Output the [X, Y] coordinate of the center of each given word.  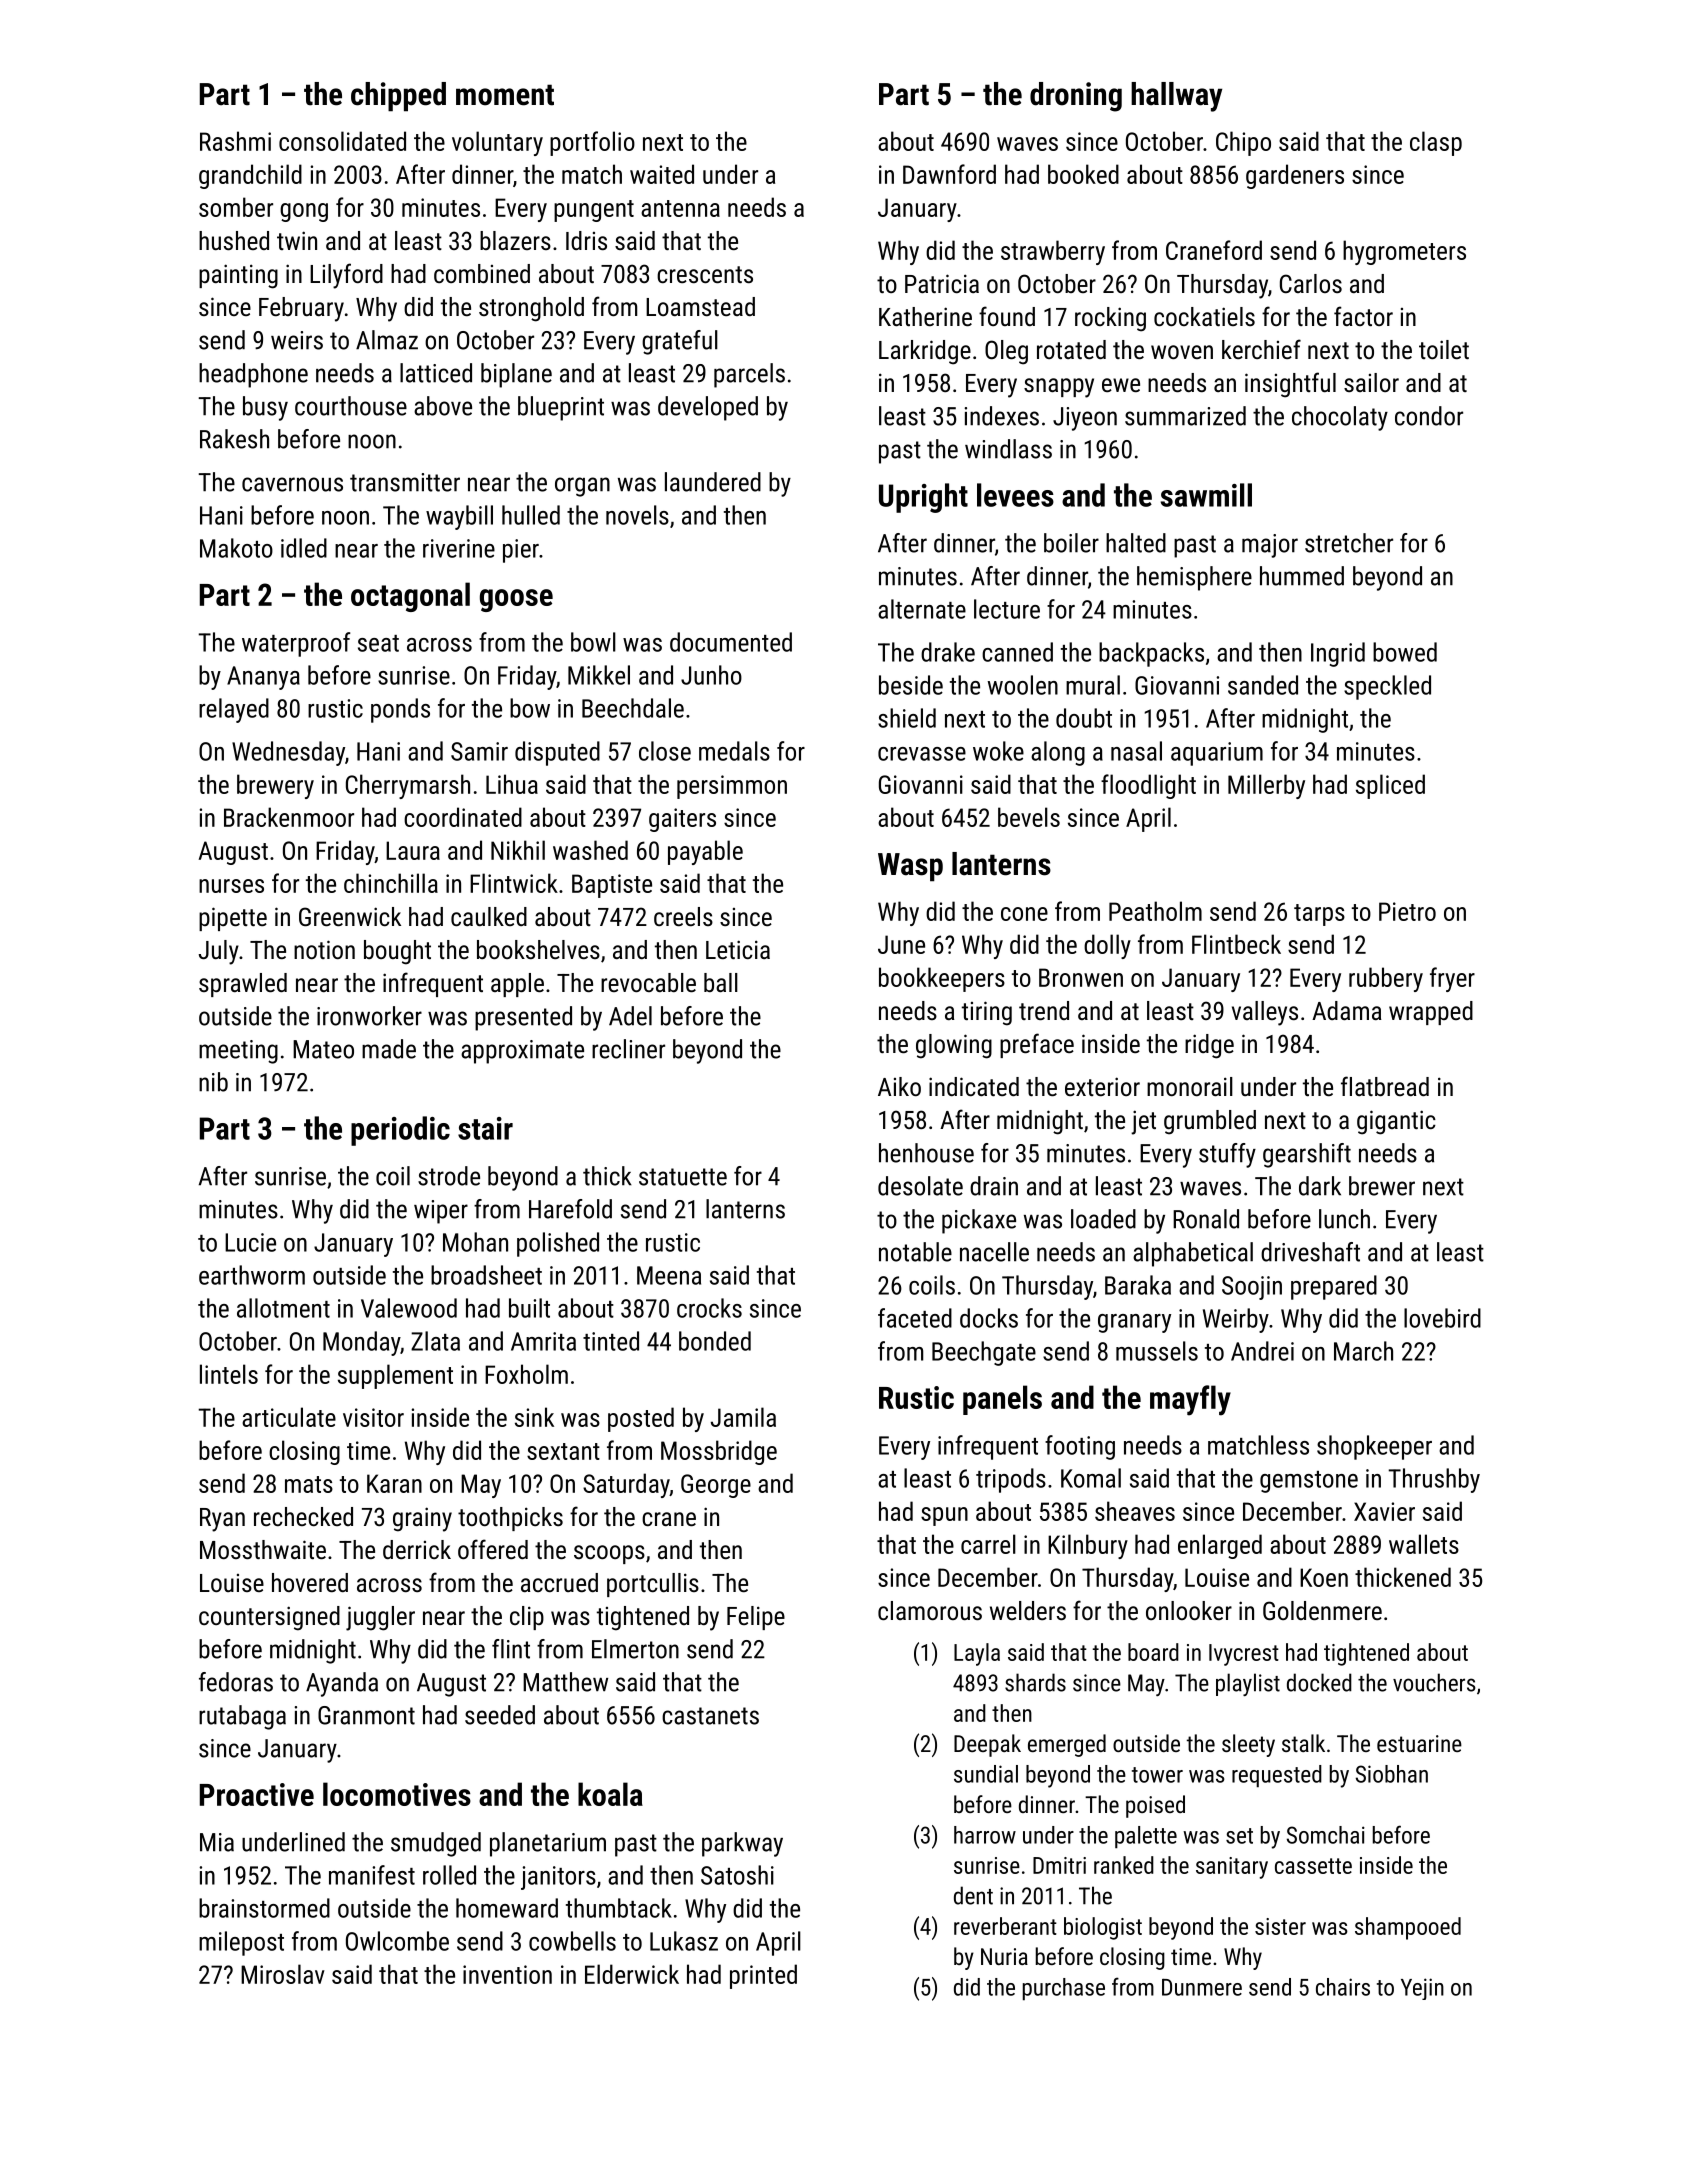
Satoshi [737, 1875]
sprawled [243, 985]
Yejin [1422, 1989]
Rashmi [235, 141]
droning [1076, 97]
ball [721, 982]
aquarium [1217, 754]
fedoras [236, 1682]
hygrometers [1404, 252]
